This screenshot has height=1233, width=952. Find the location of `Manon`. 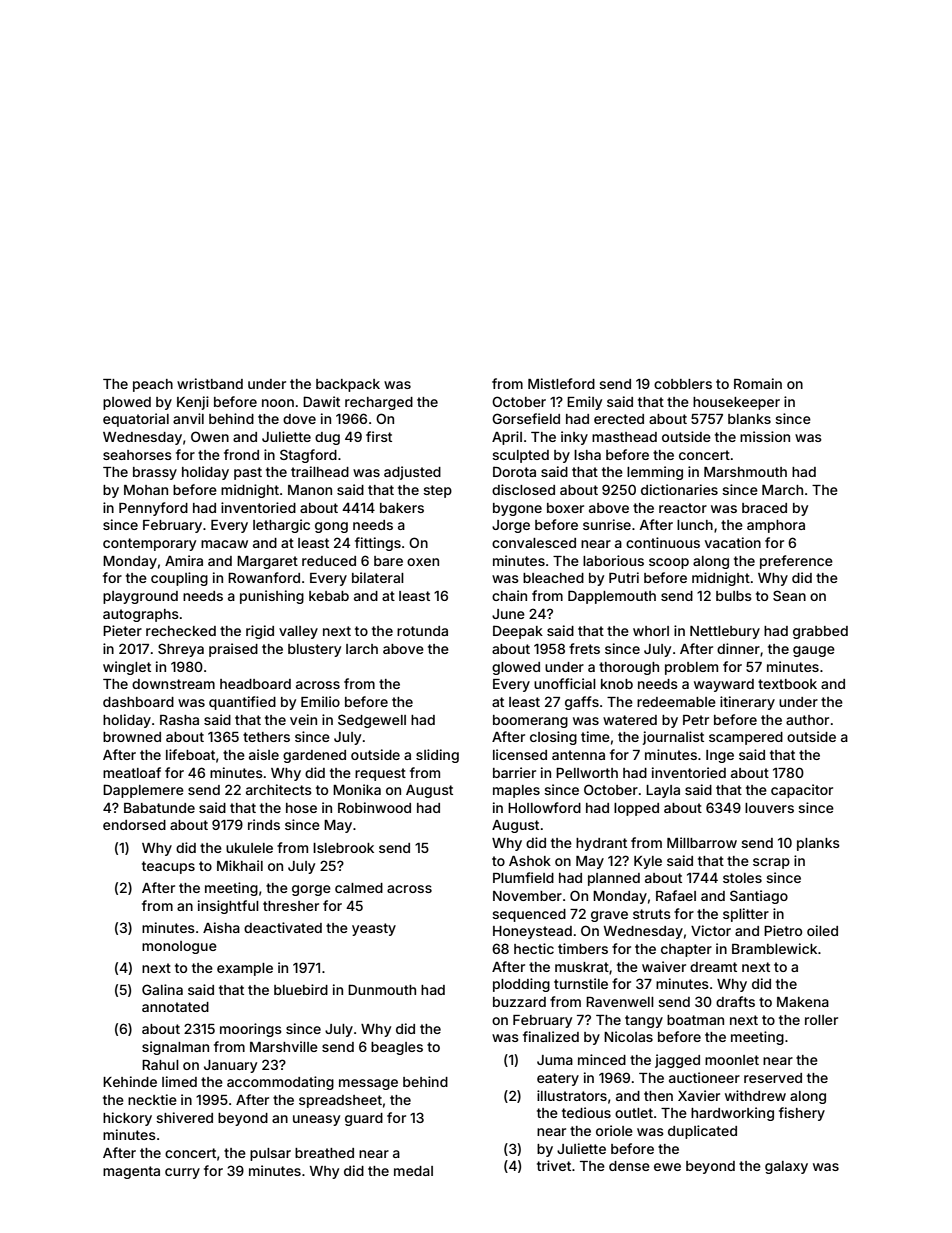

Manon is located at coordinates (310, 490).
